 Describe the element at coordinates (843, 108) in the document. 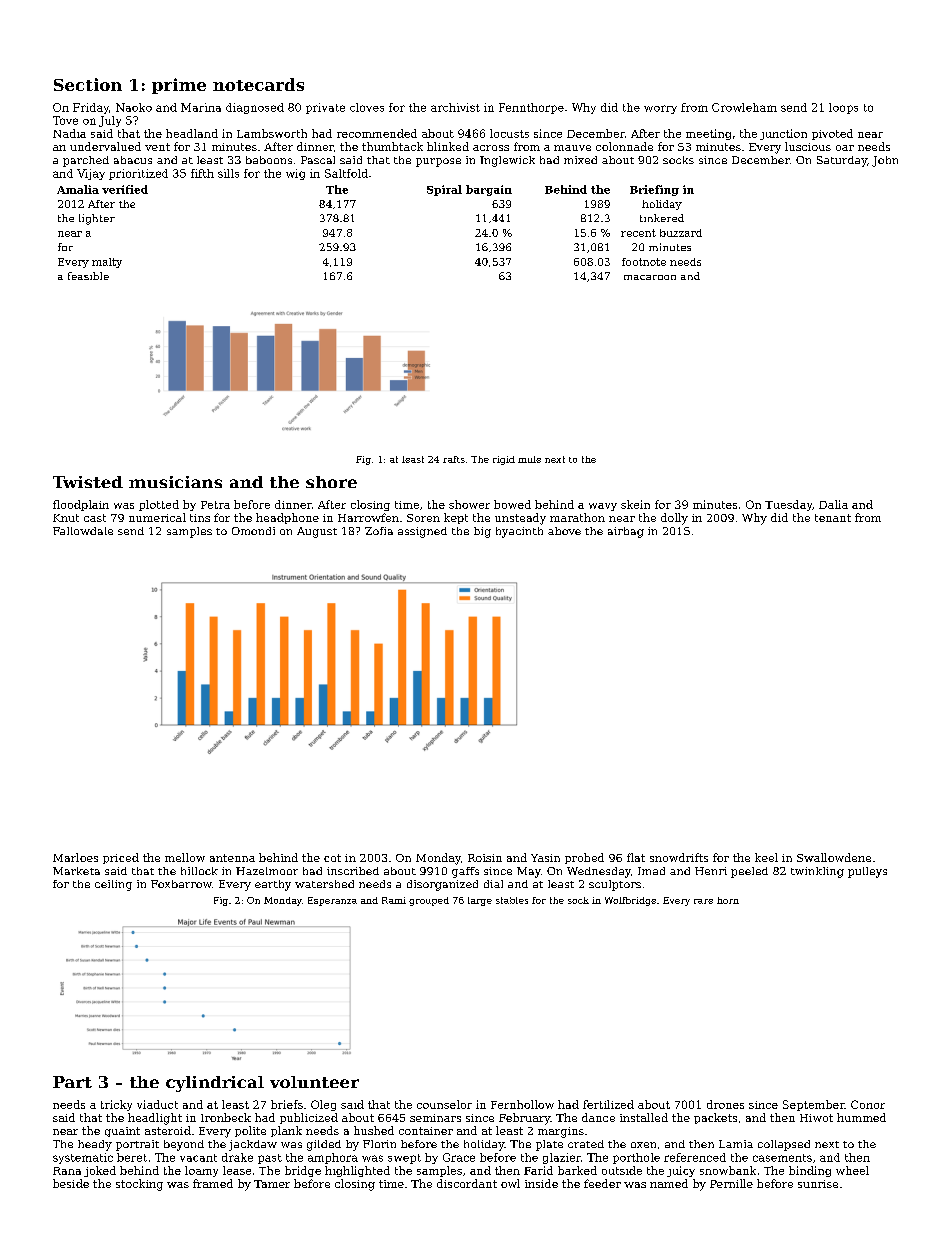

I see `loops` at that location.
